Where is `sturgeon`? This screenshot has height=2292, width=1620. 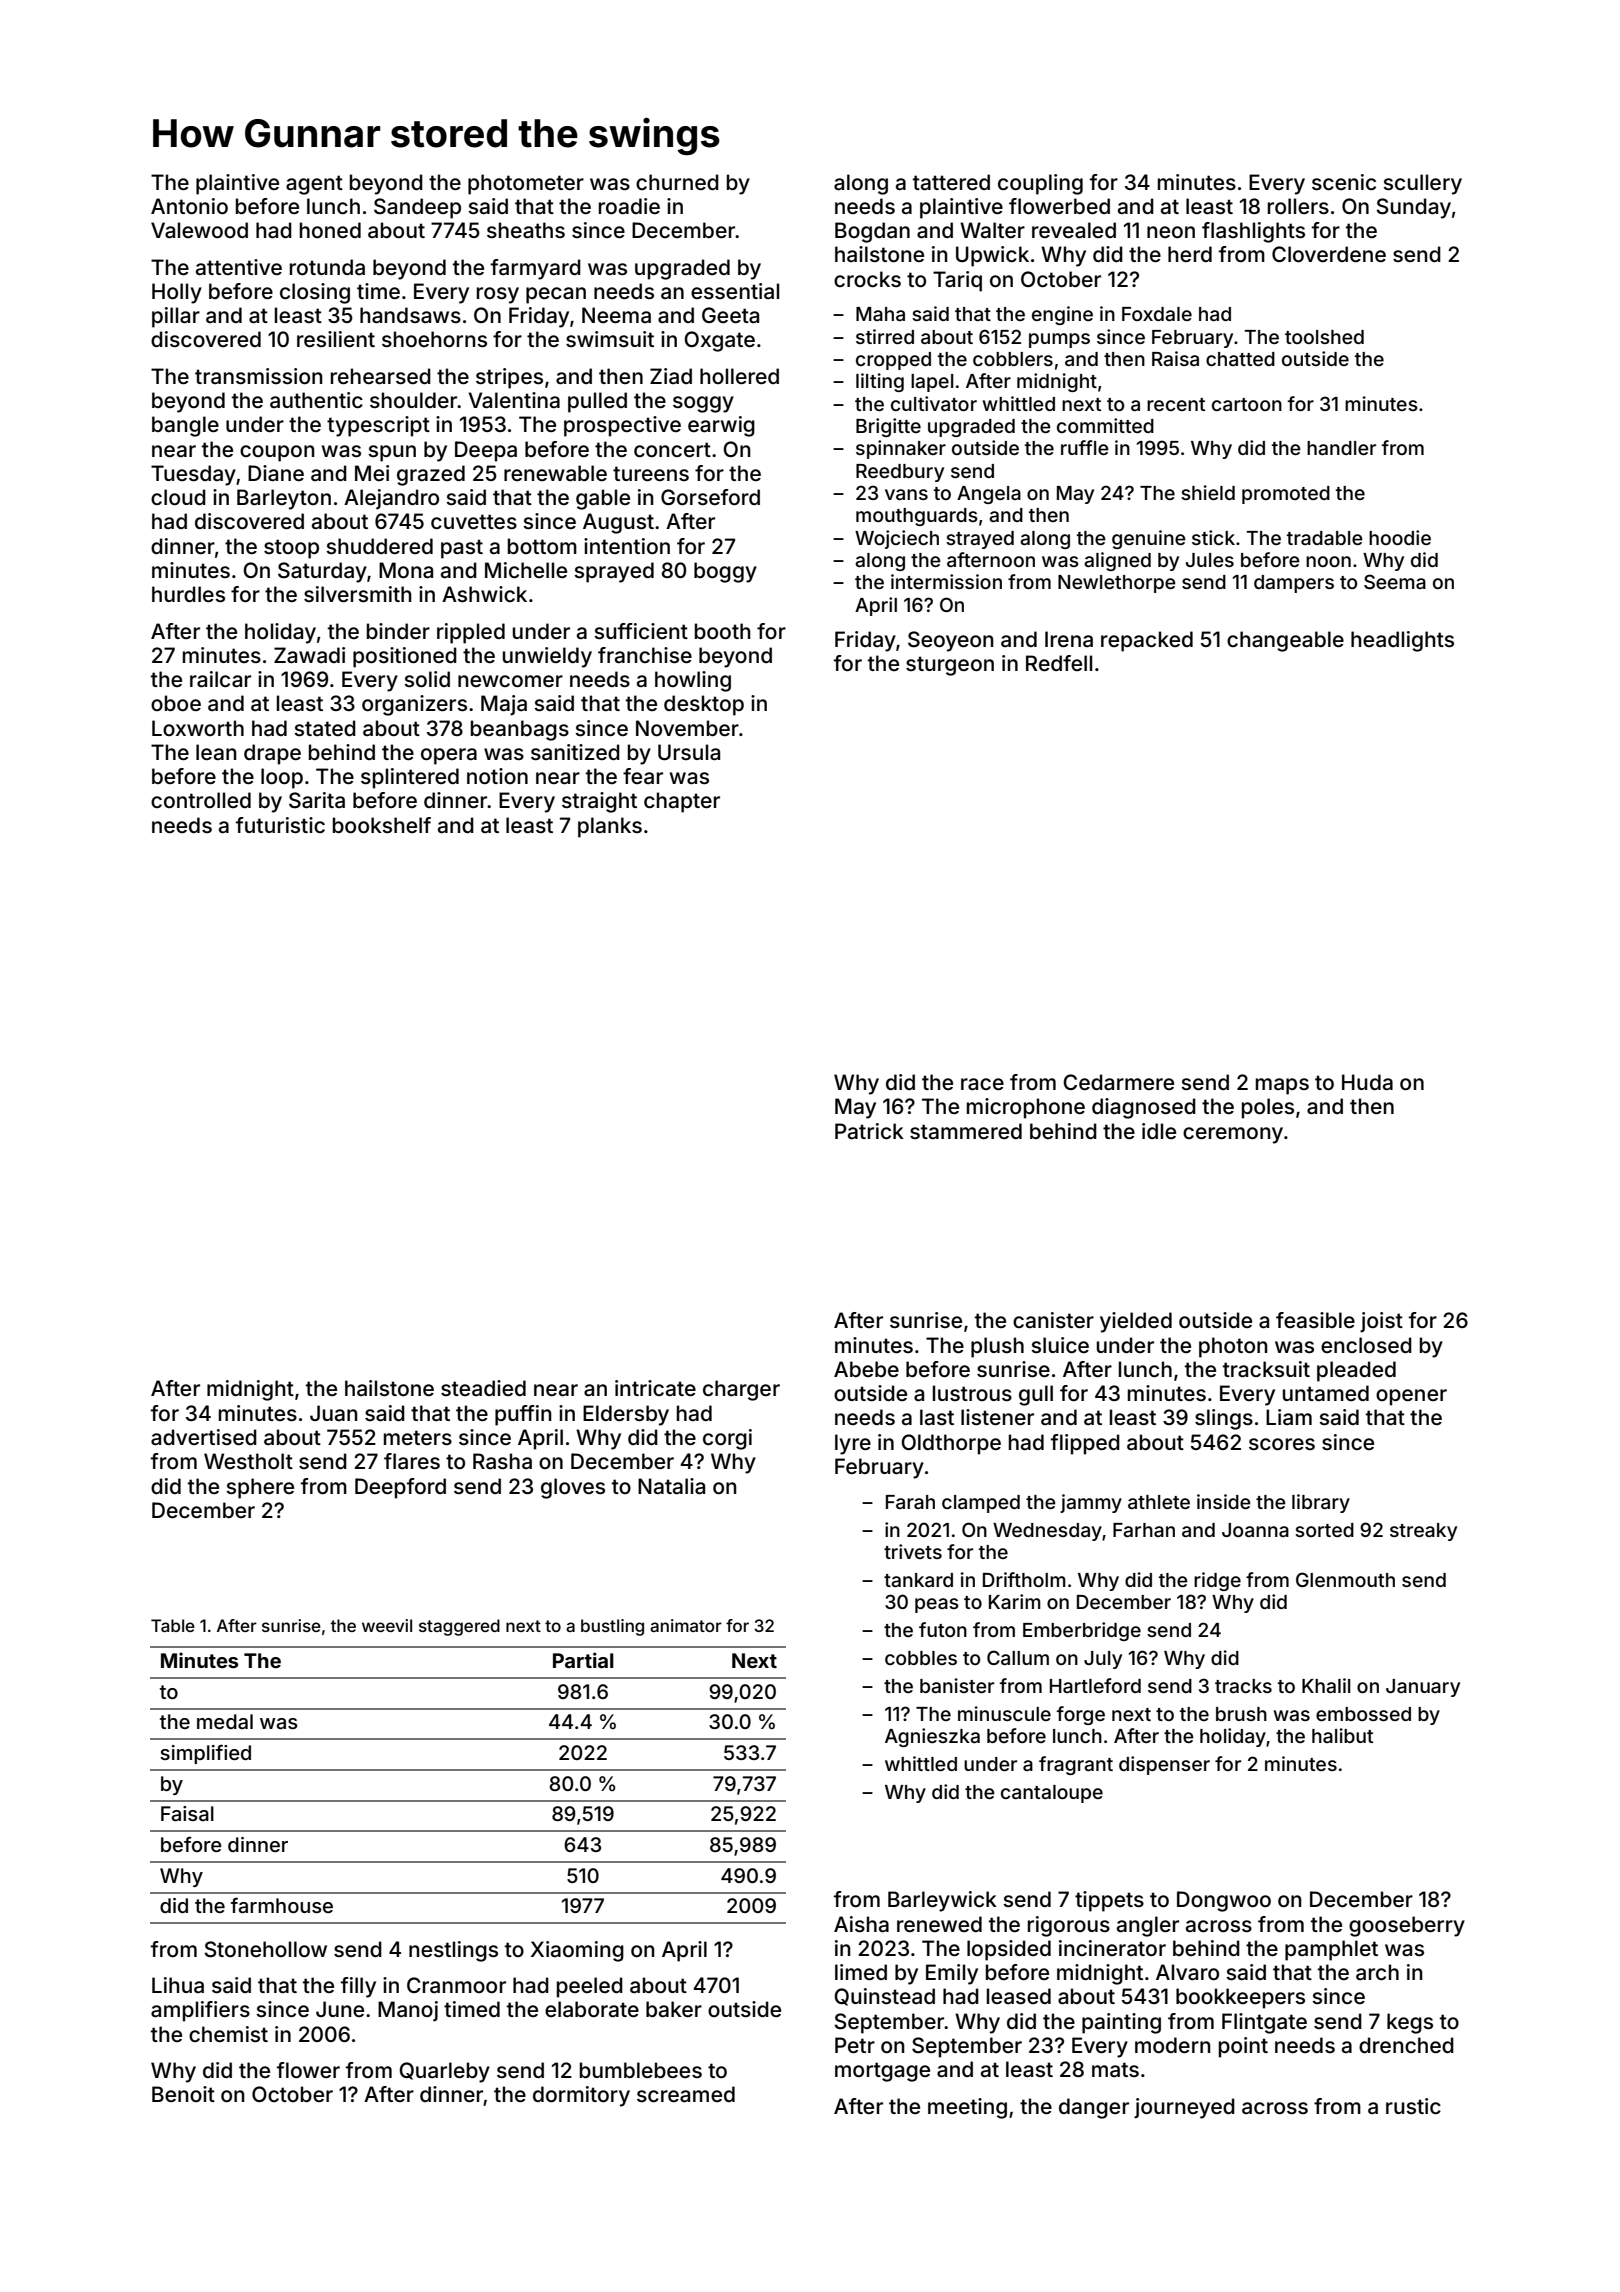
sturgeon is located at coordinates (950, 666).
